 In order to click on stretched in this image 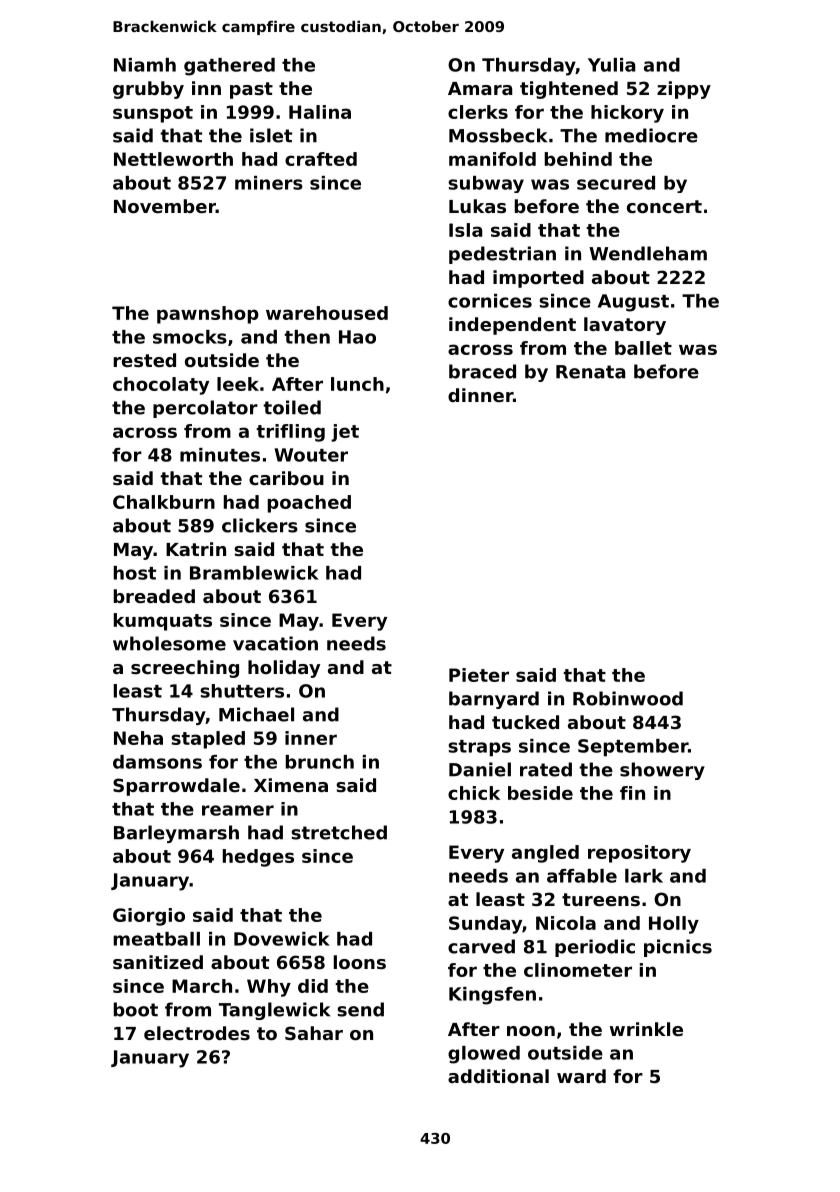, I will do `click(339, 832)`.
